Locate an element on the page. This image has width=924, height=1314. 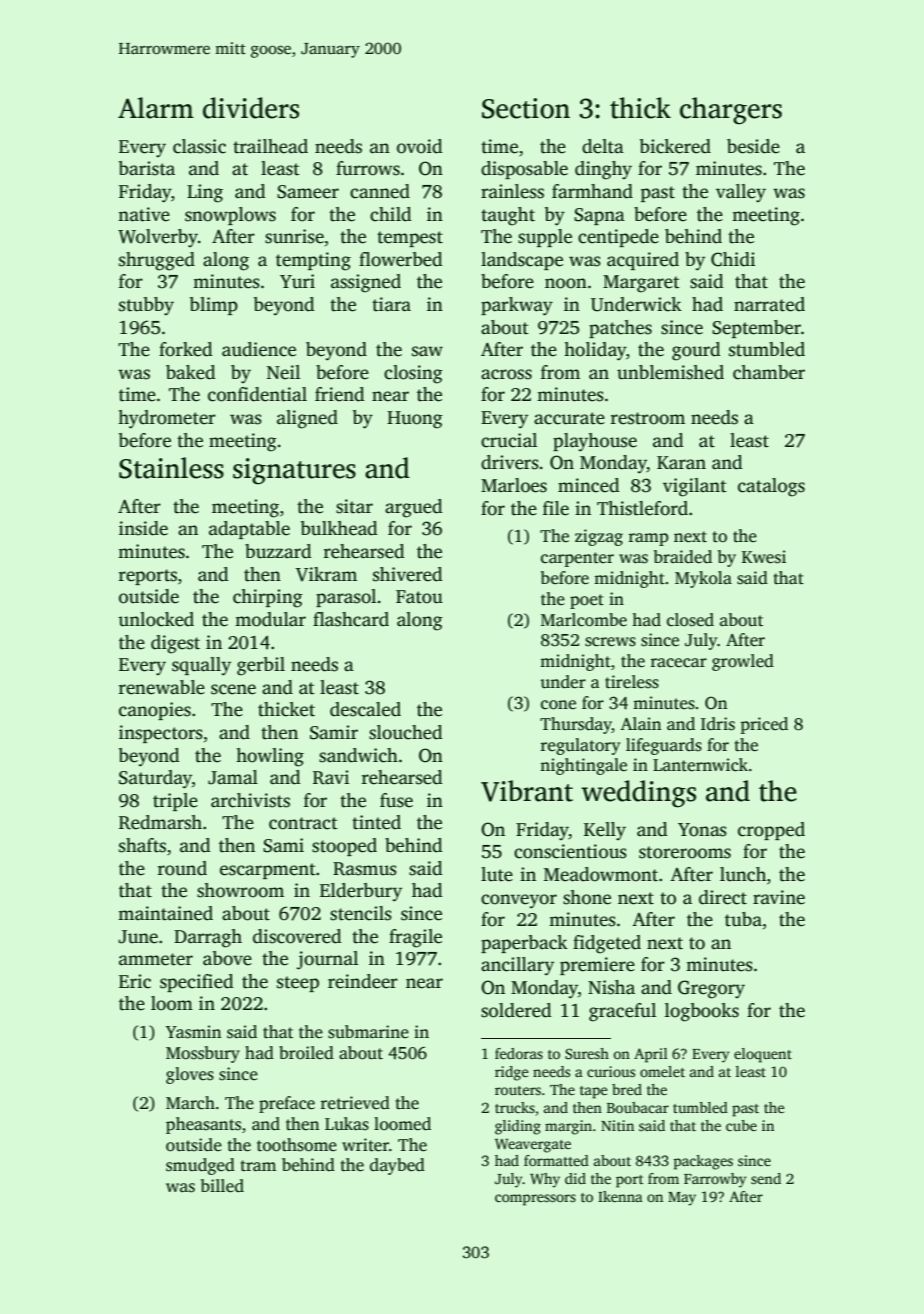
daybed is located at coordinates (397, 1166).
